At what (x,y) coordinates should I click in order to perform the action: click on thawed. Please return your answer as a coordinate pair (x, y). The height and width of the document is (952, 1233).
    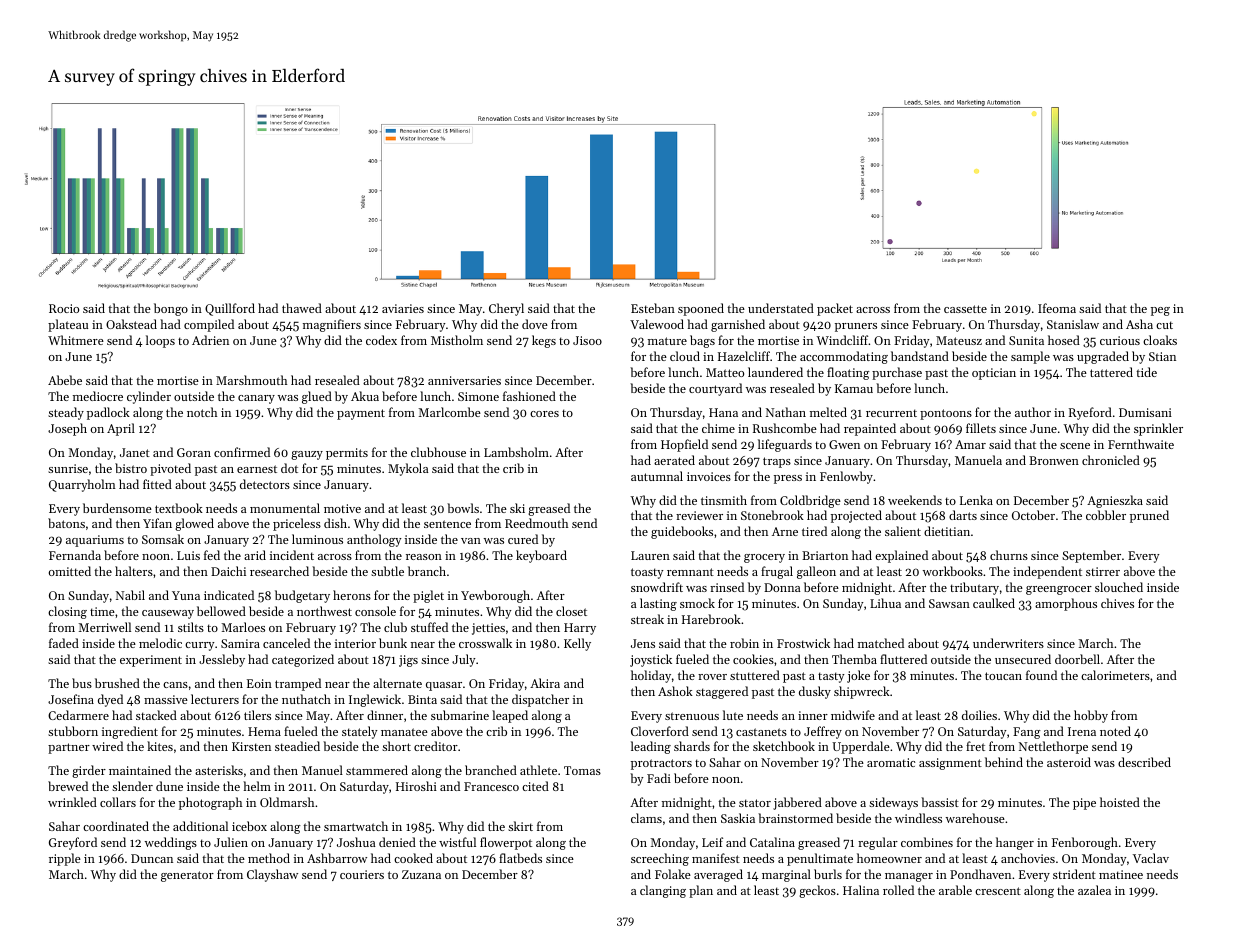
    Looking at the image, I should click on (302, 308).
